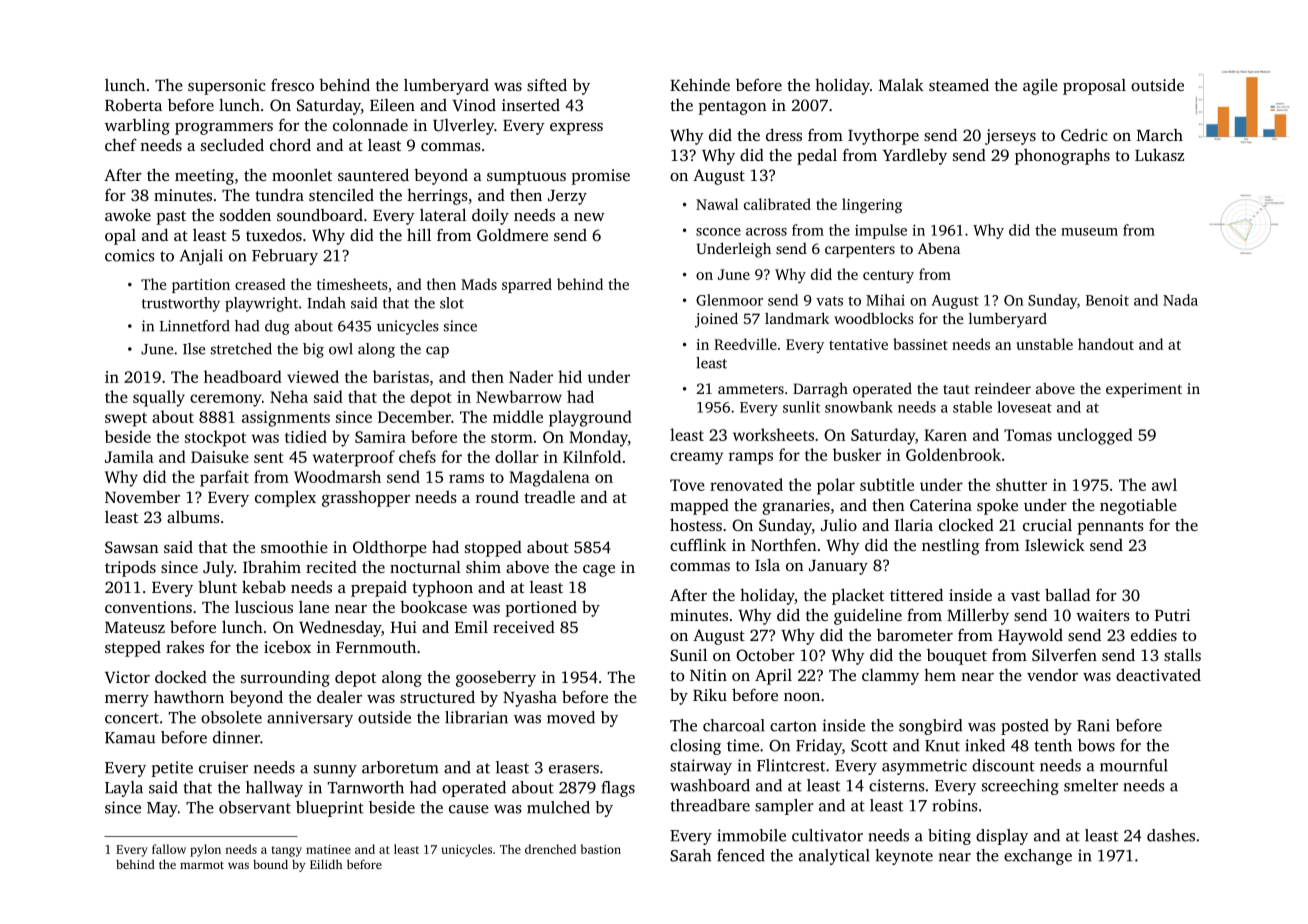 The height and width of the screenshot is (924, 1308). I want to click on bastion, so click(601, 849).
